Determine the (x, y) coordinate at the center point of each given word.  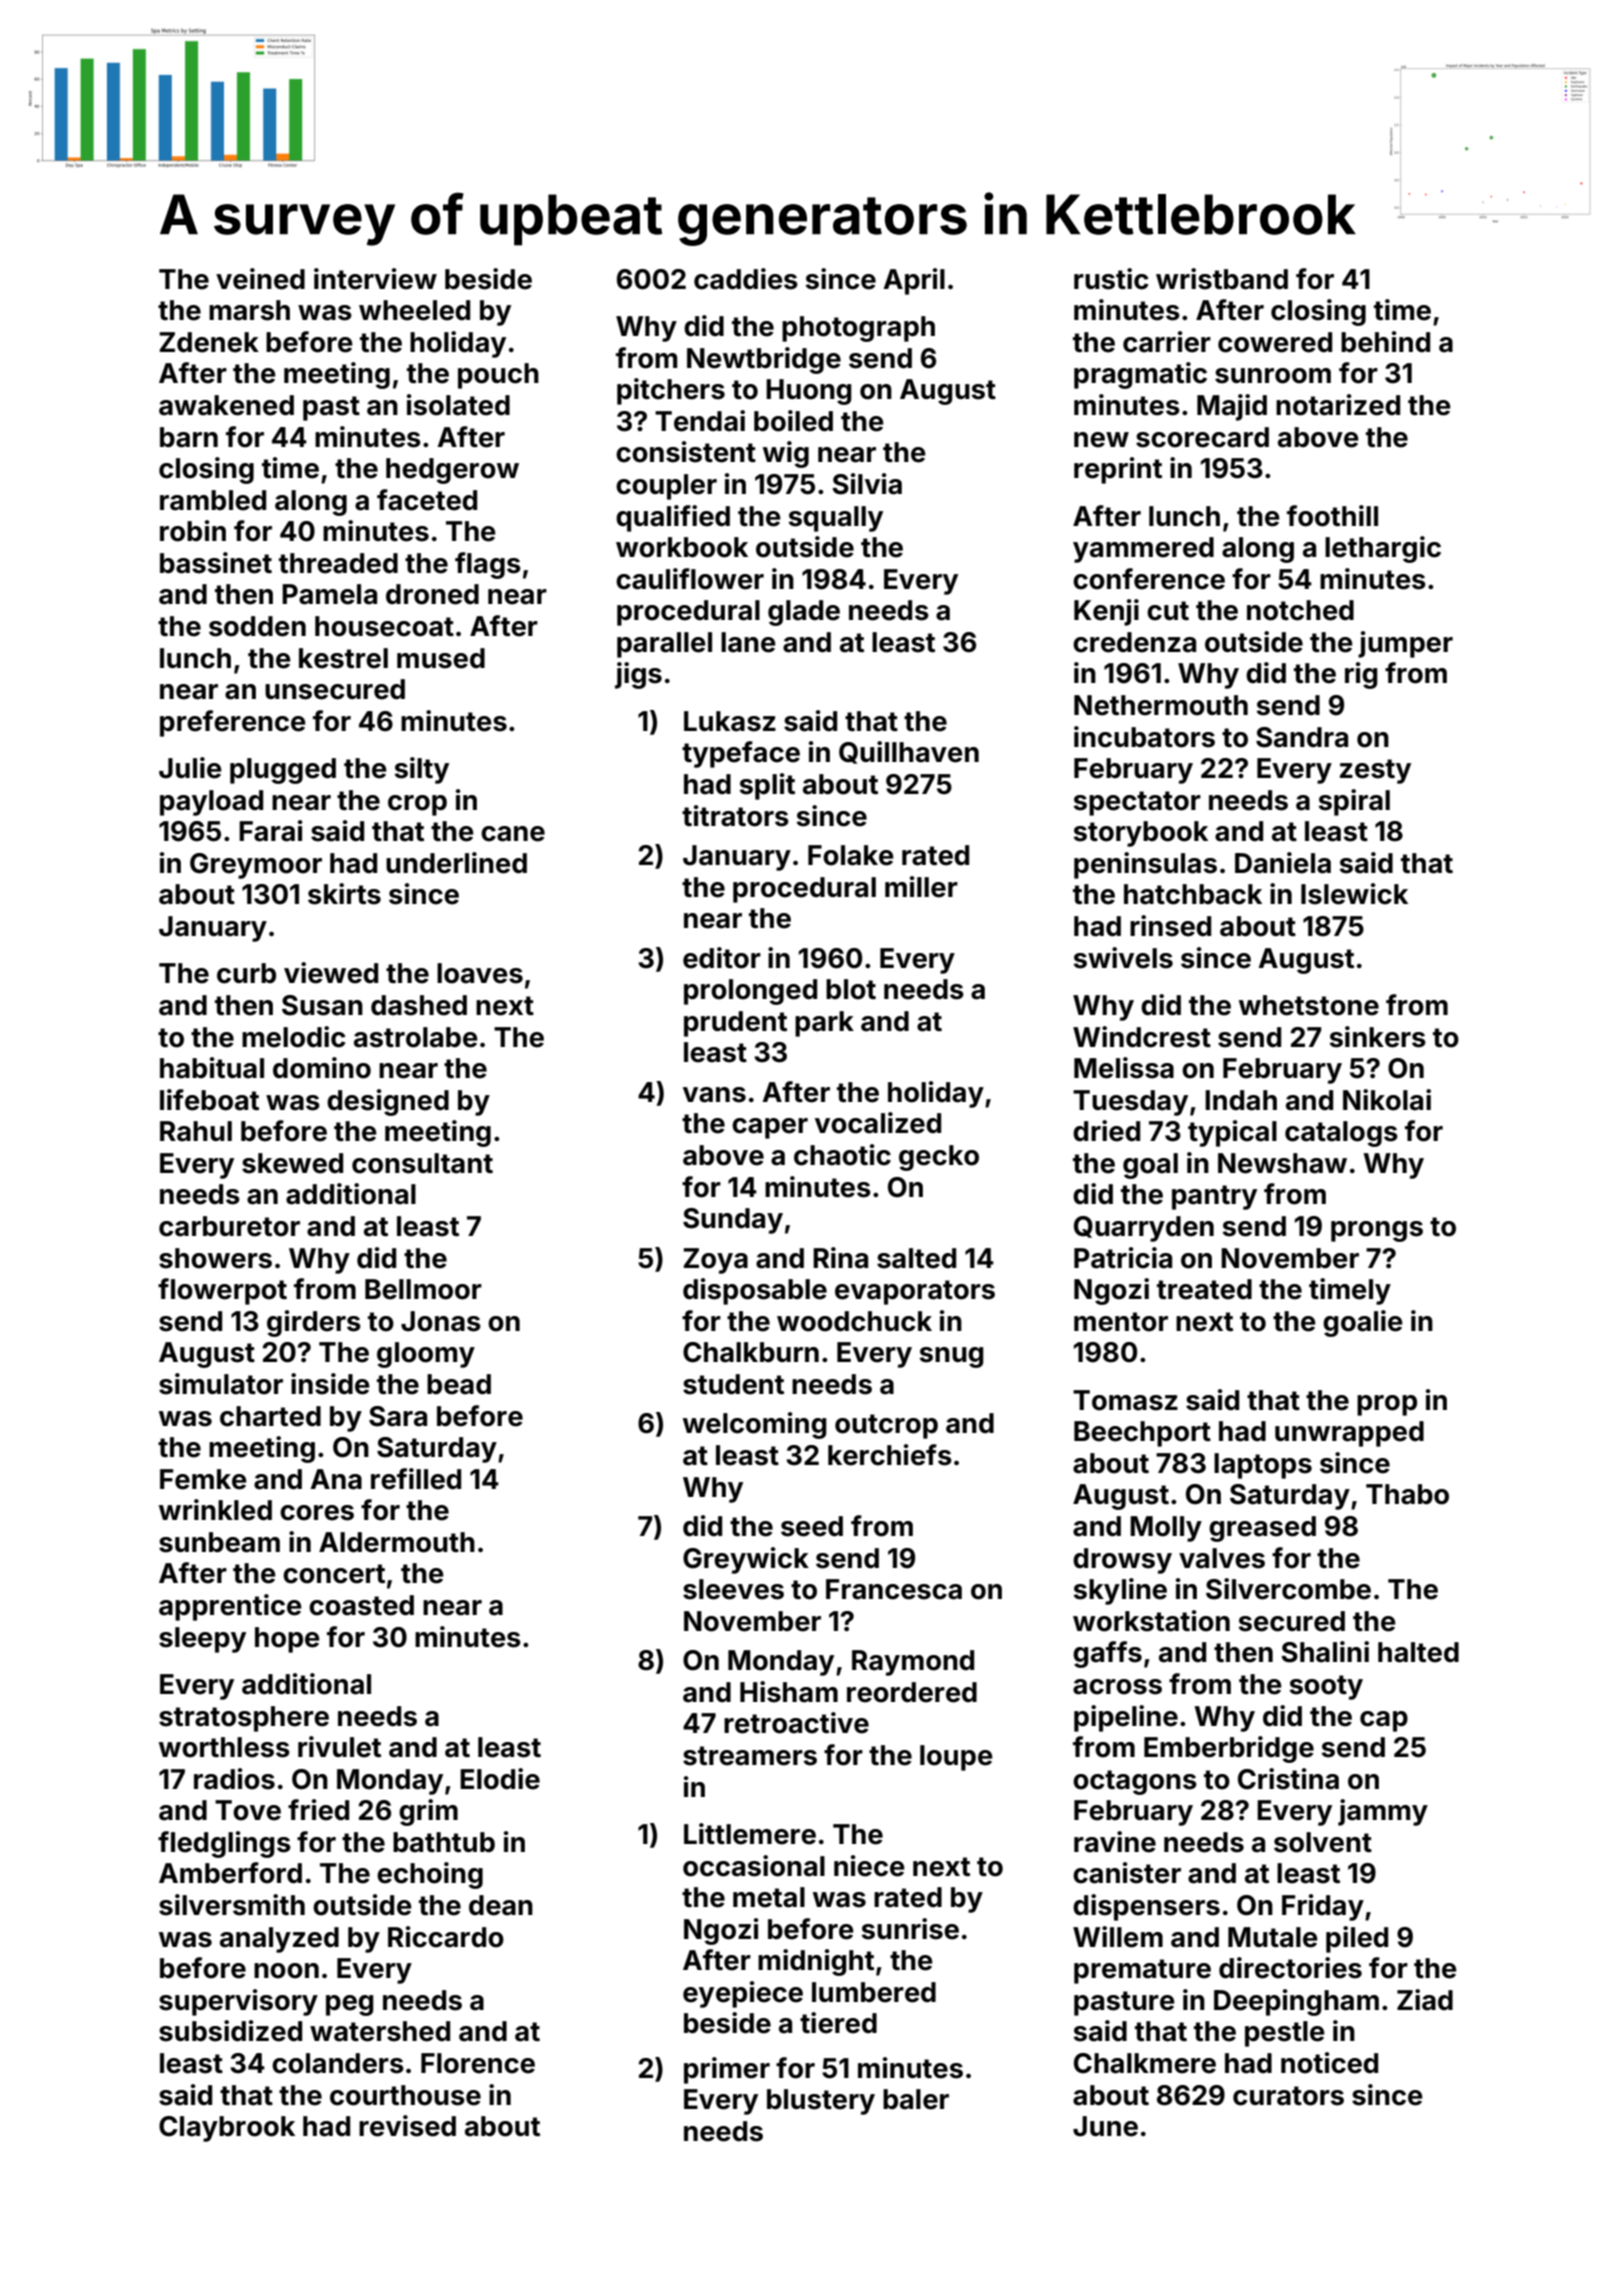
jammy (1383, 1812)
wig (786, 454)
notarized (1338, 405)
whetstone (1309, 1005)
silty (421, 770)
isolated (458, 405)
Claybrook (227, 2129)
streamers (750, 1756)
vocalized (878, 1123)
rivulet (339, 1747)
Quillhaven (909, 752)
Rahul (196, 1131)
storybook (1140, 834)
